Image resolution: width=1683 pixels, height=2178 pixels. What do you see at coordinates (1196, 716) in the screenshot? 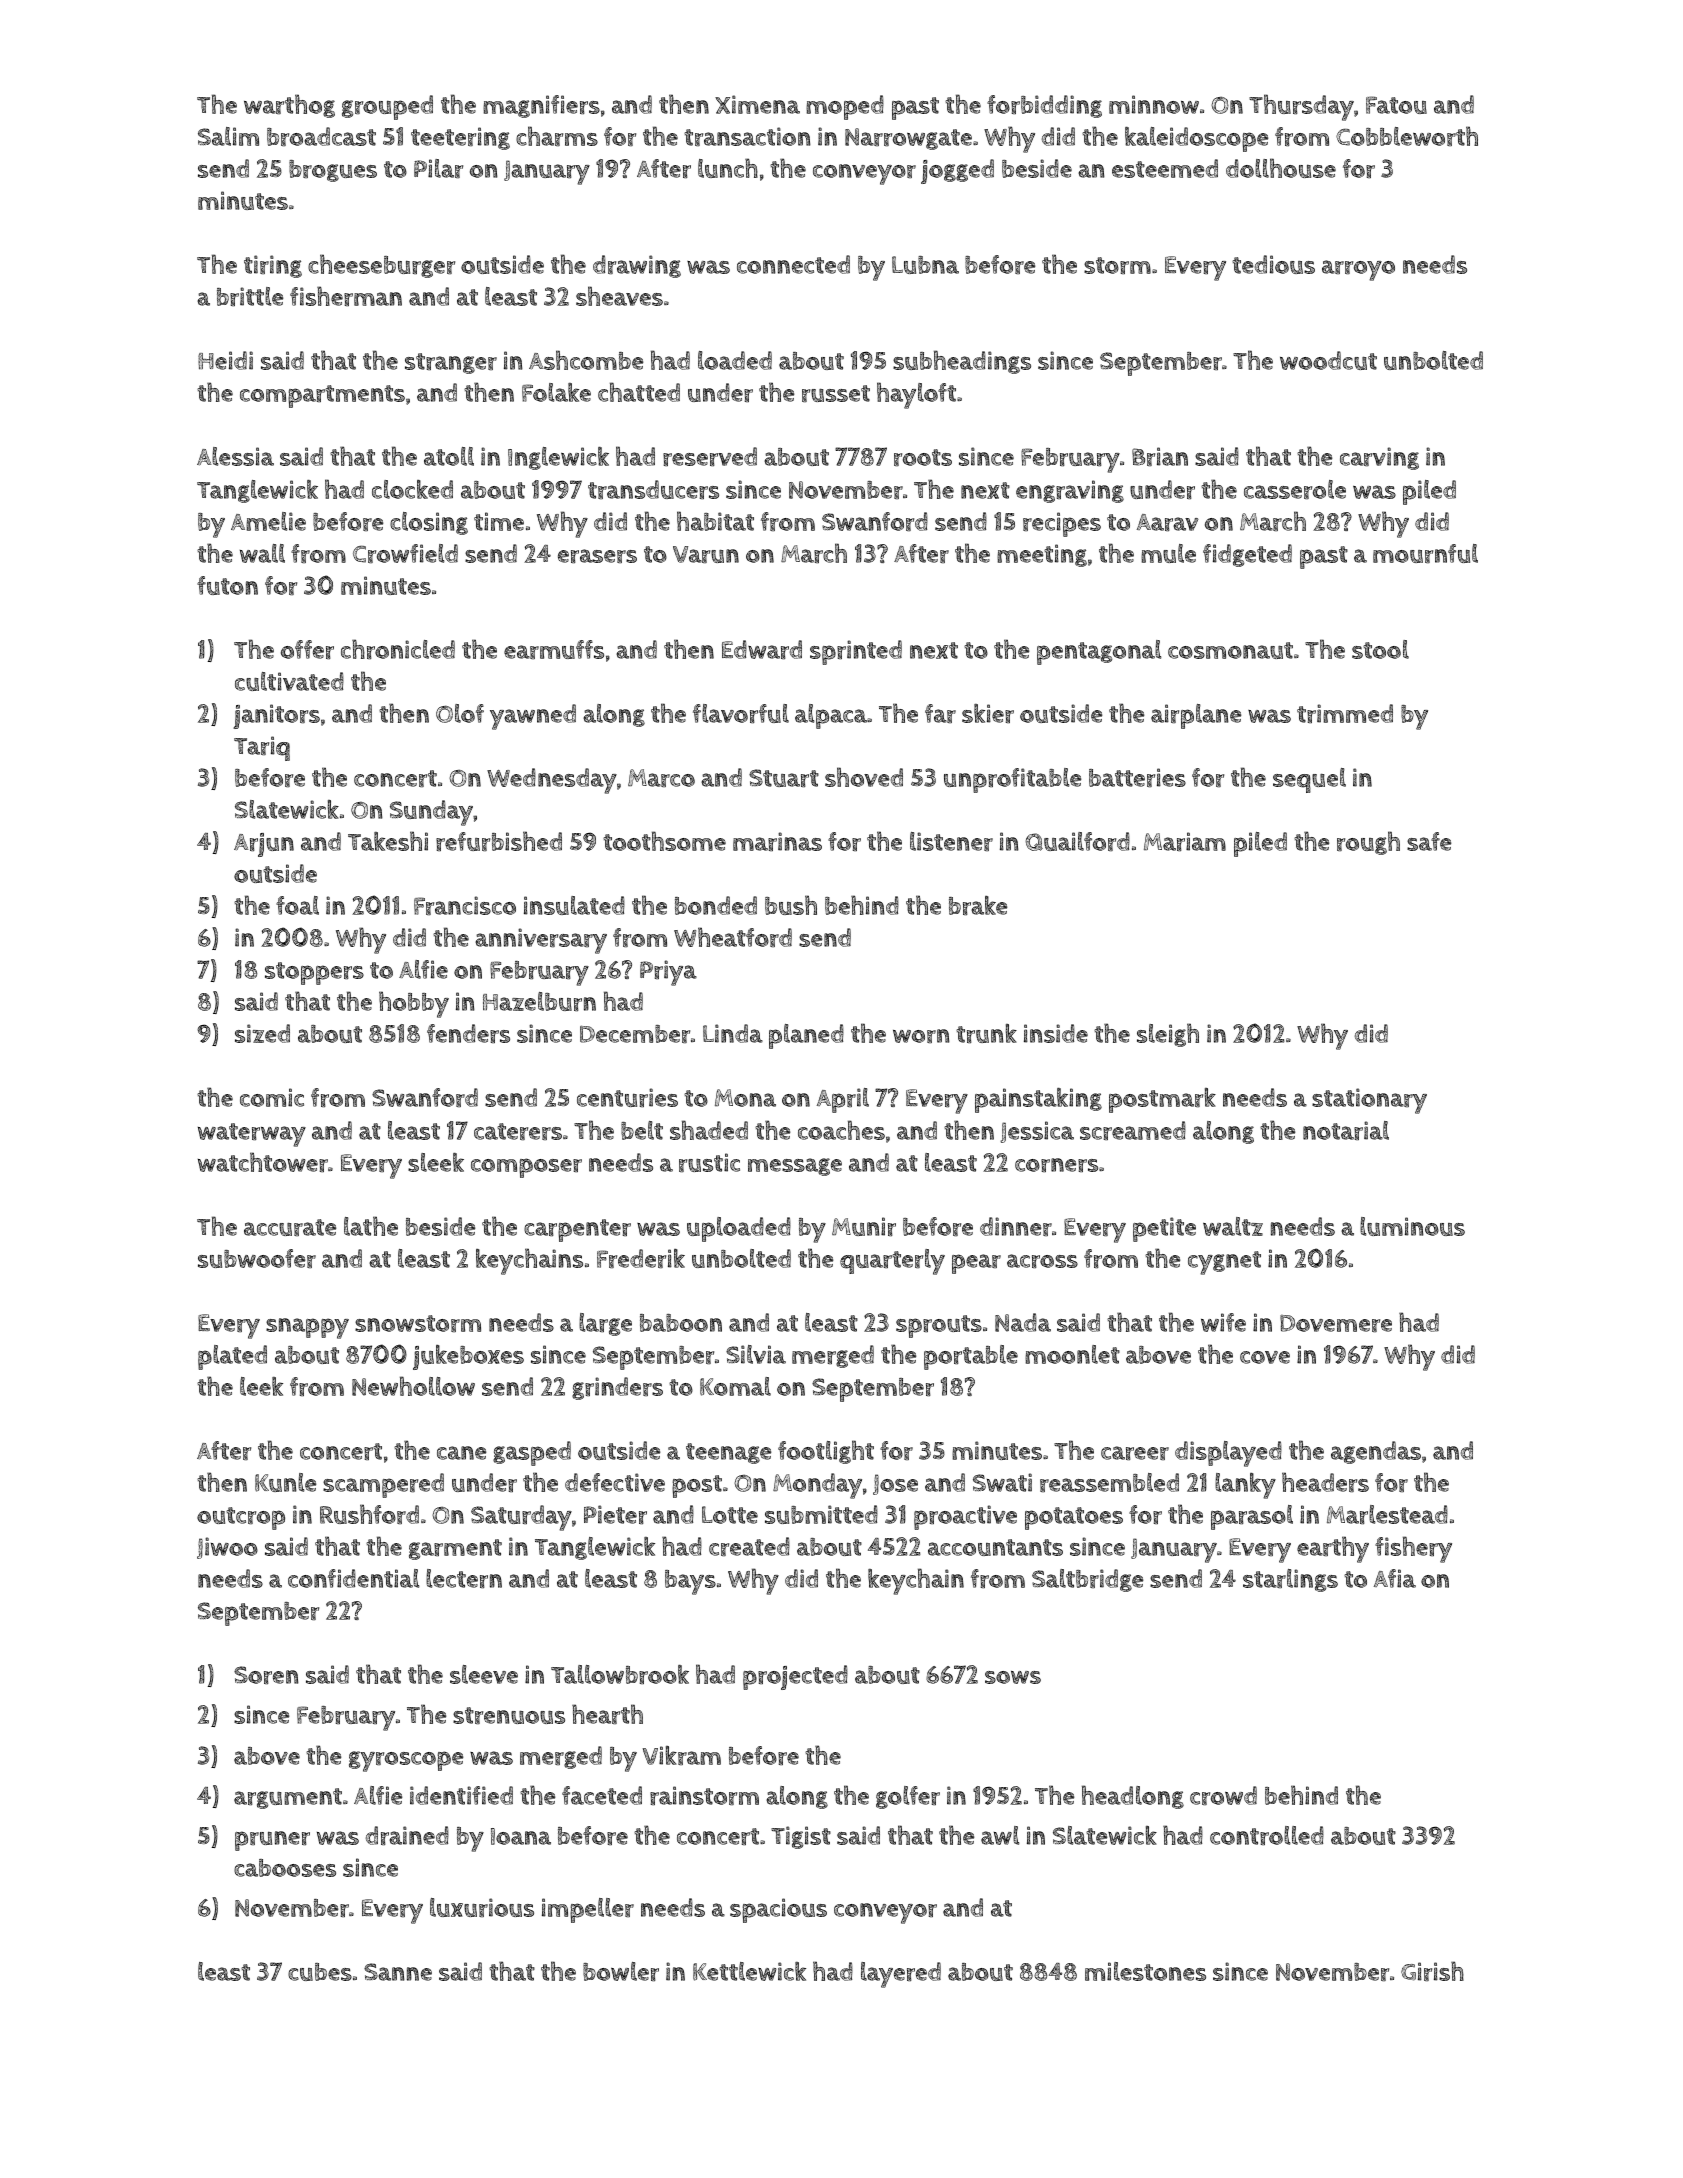
I see `airplane` at bounding box center [1196, 716].
